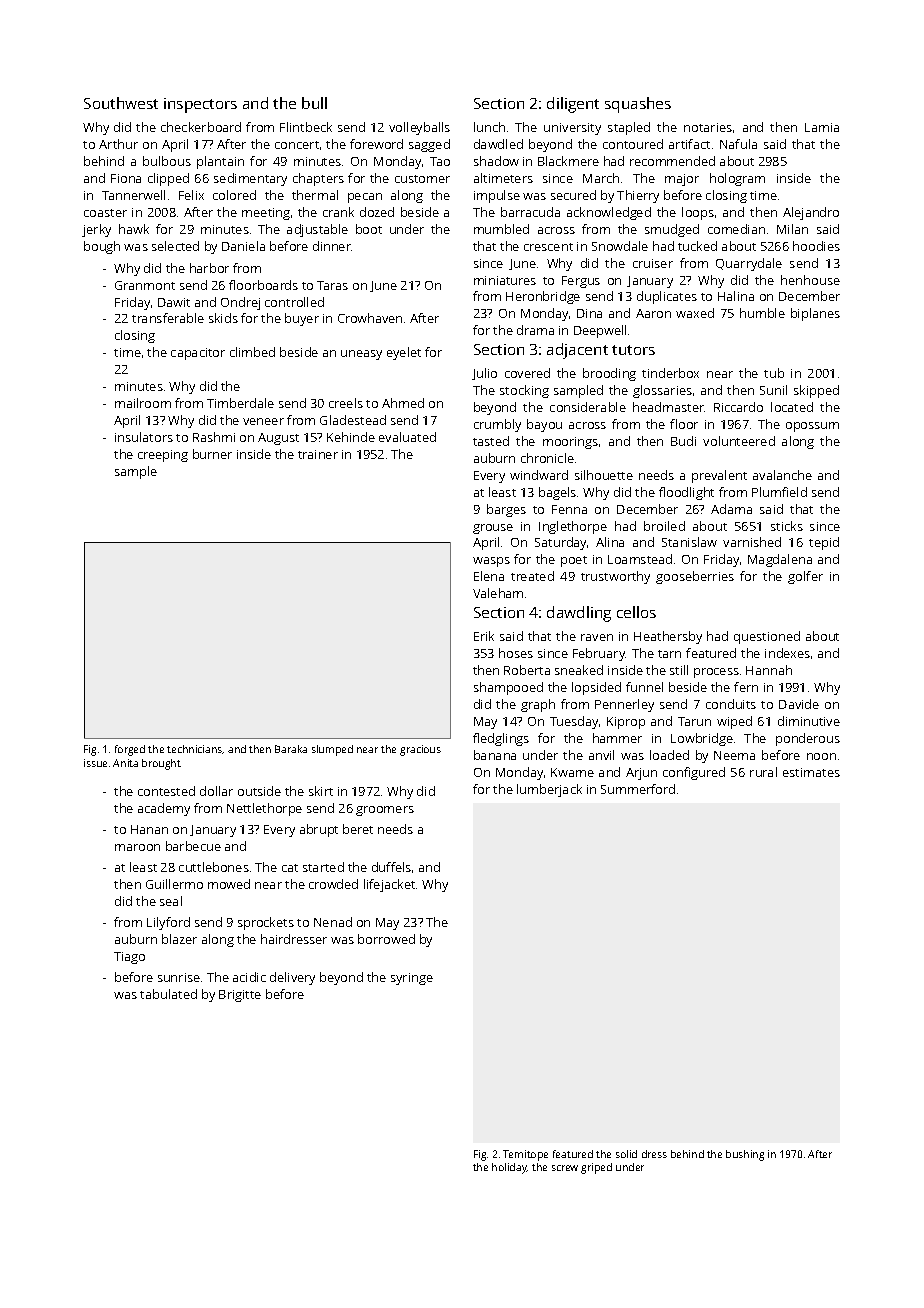  Describe the element at coordinates (811, 772) in the screenshot. I see `estimates` at that location.
